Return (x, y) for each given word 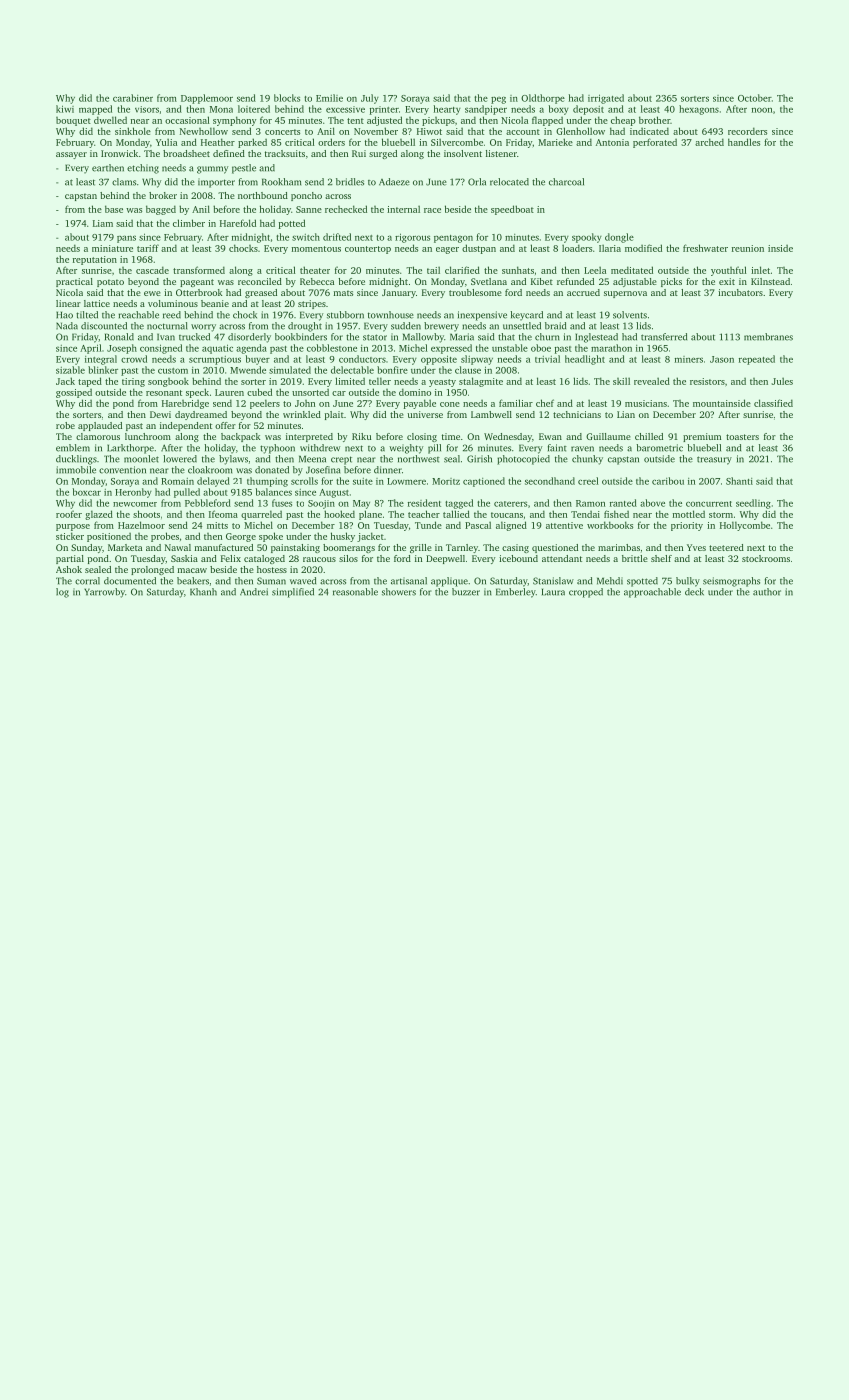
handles (744, 142)
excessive (345, 109)
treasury (714, 460)
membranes (768, 337)
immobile (76, 470)
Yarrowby (104, 593)
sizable (70, 370)
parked (252, 143)
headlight (585, 360)
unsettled (522, 326)
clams (124, 182)
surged (383, 154)
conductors (362, 359)
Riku (361, 436)
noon (762, 110)
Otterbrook (199, 292)
